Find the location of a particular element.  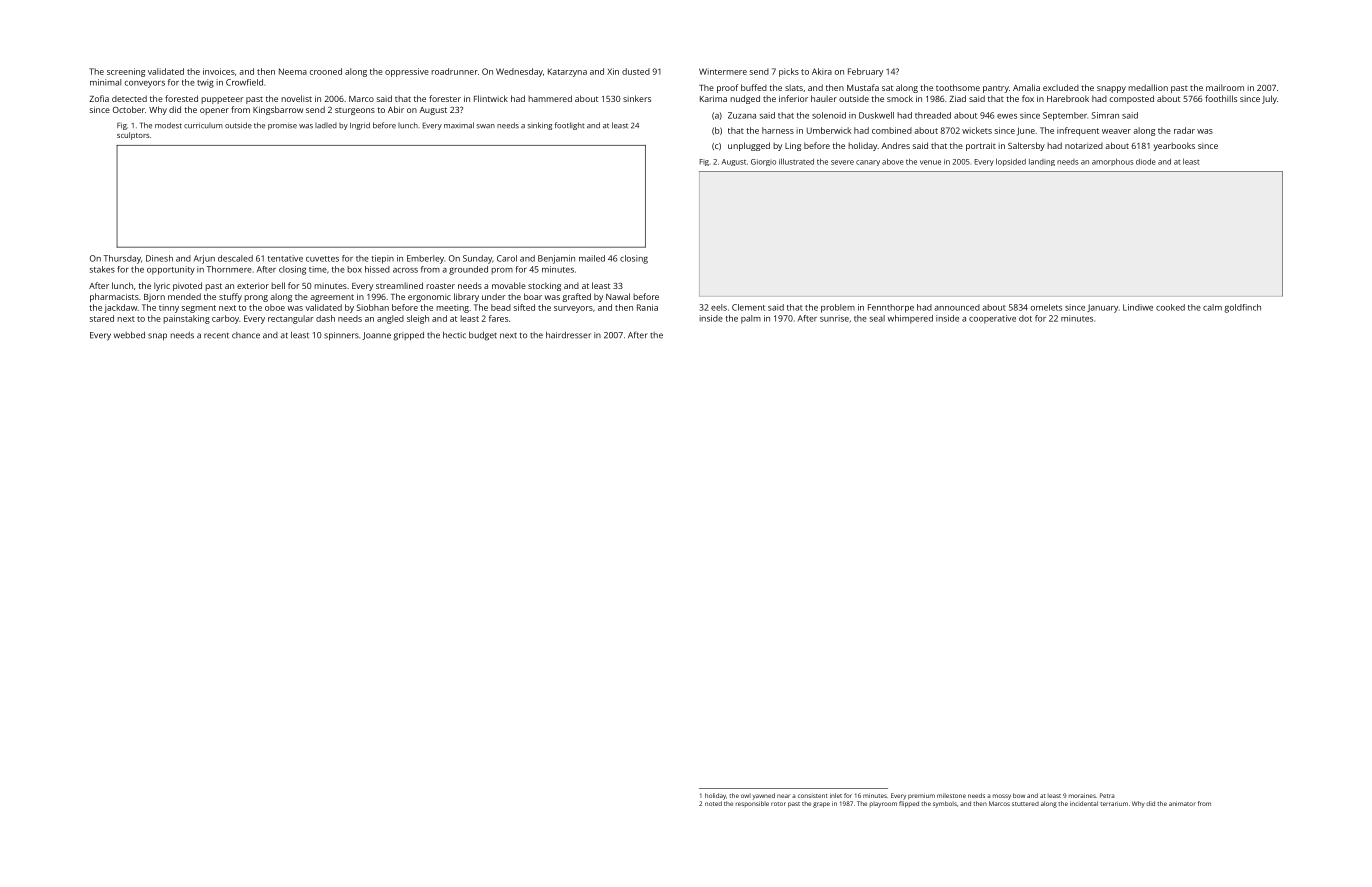

owl is located at coordinates (746, 795).
